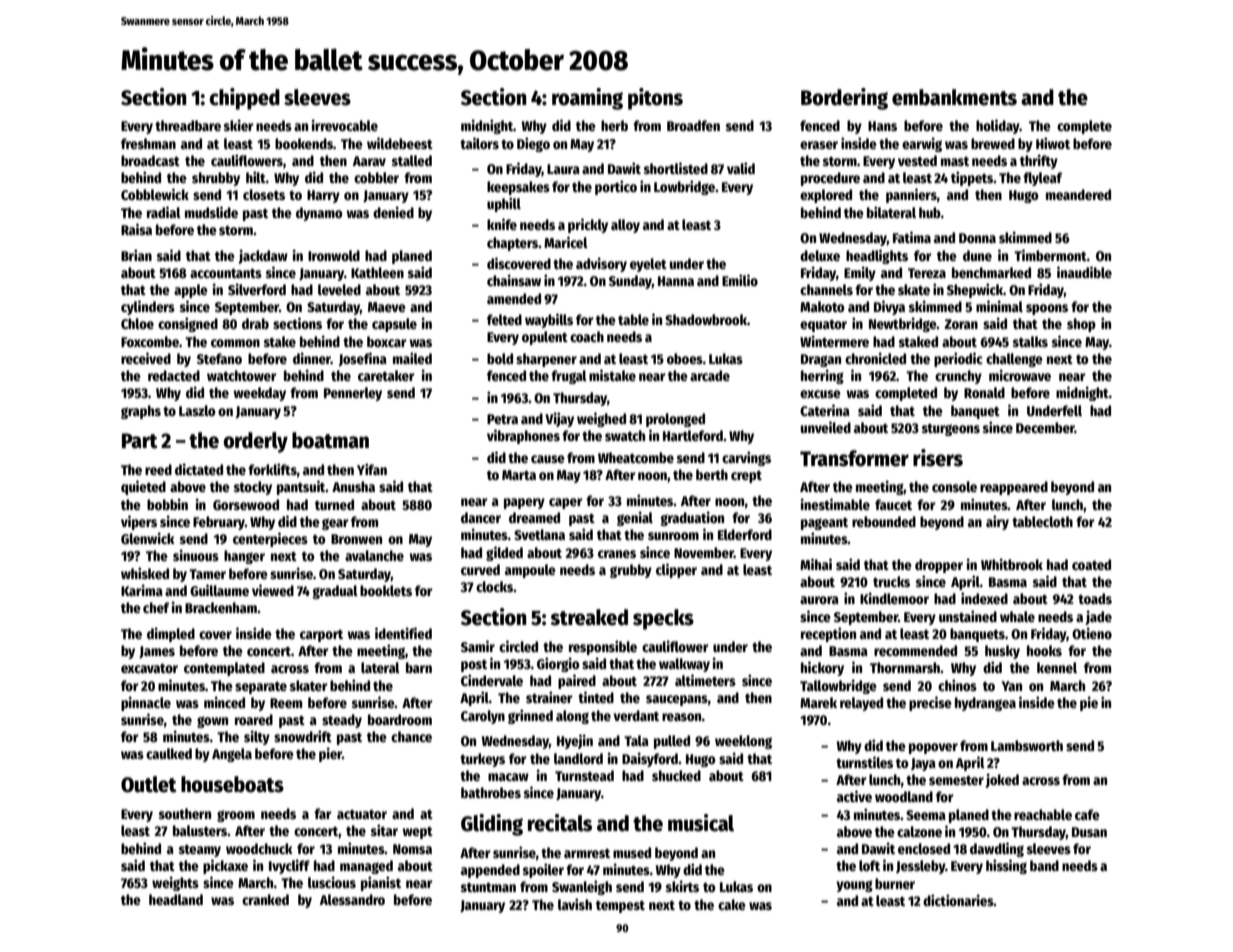  I want to click on roaming, so click(587, 99).
